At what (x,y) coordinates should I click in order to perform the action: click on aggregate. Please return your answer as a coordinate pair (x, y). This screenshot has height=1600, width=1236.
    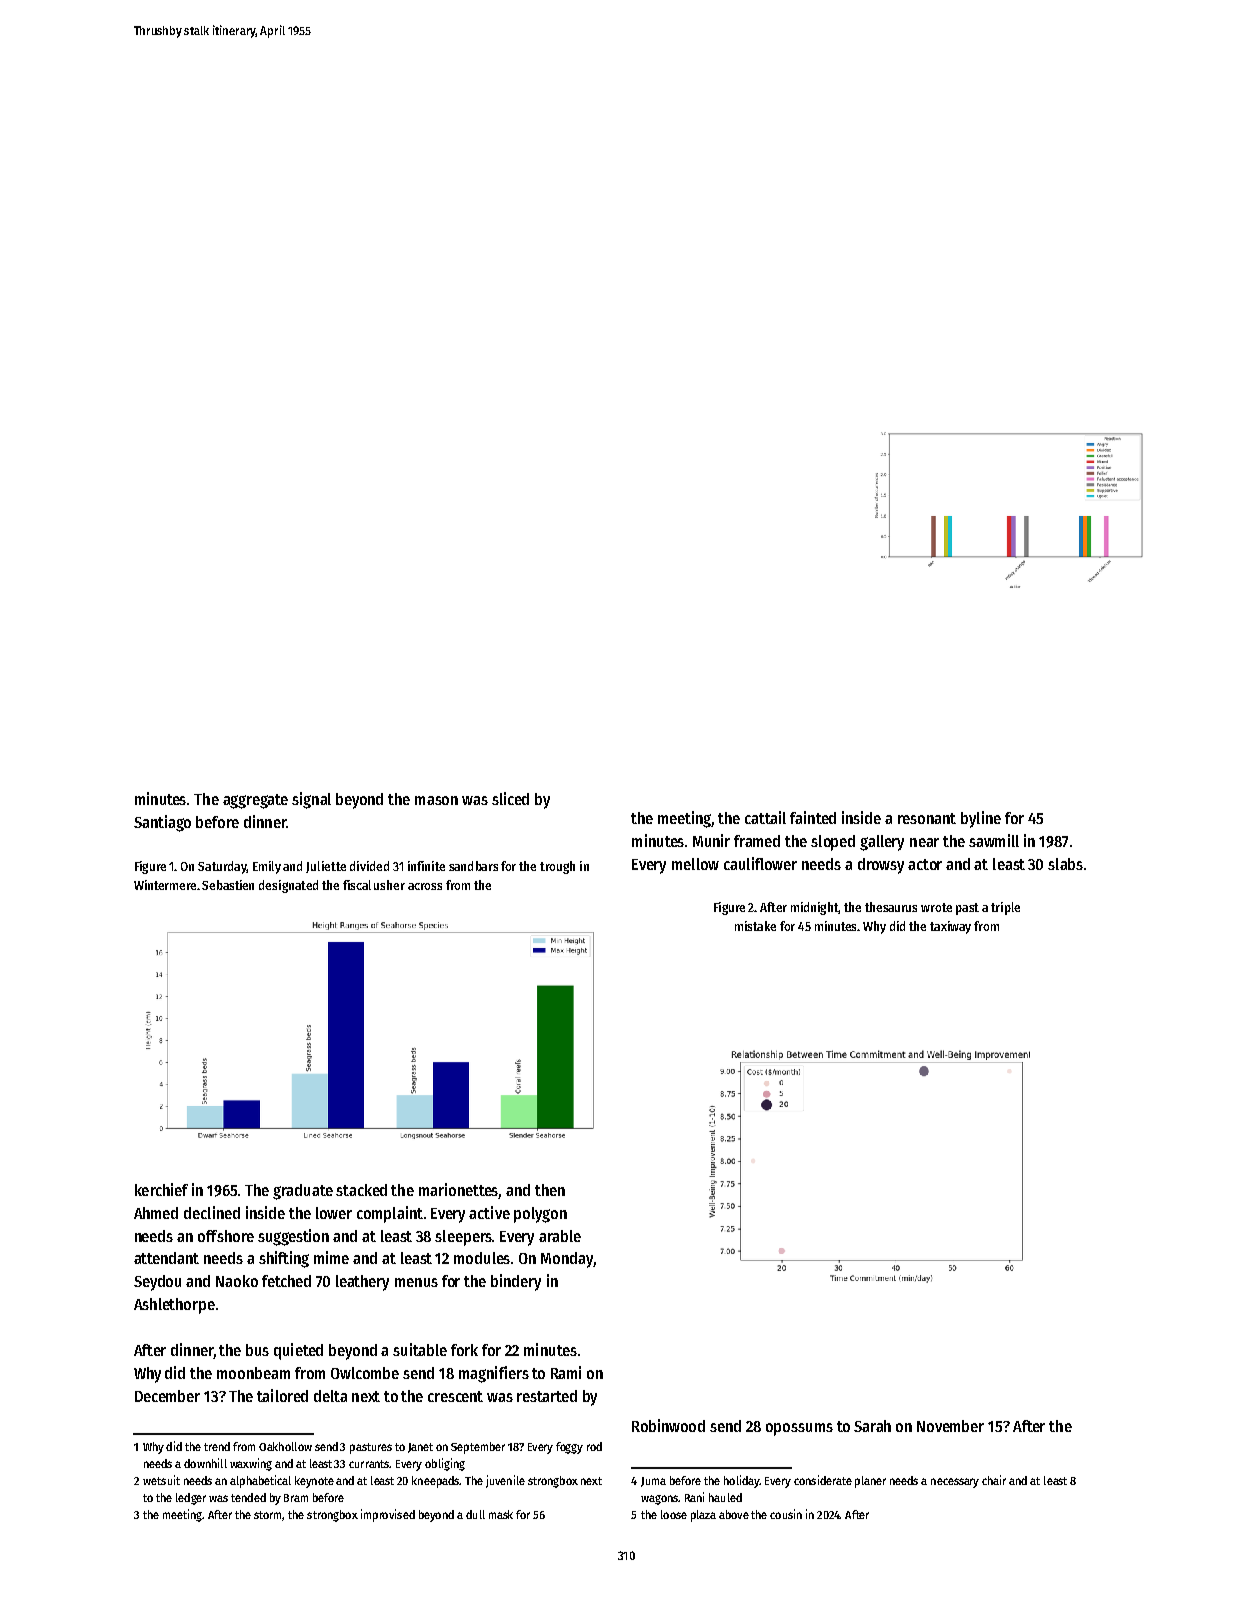
    Looking at the image, I should click on (255, 801).
